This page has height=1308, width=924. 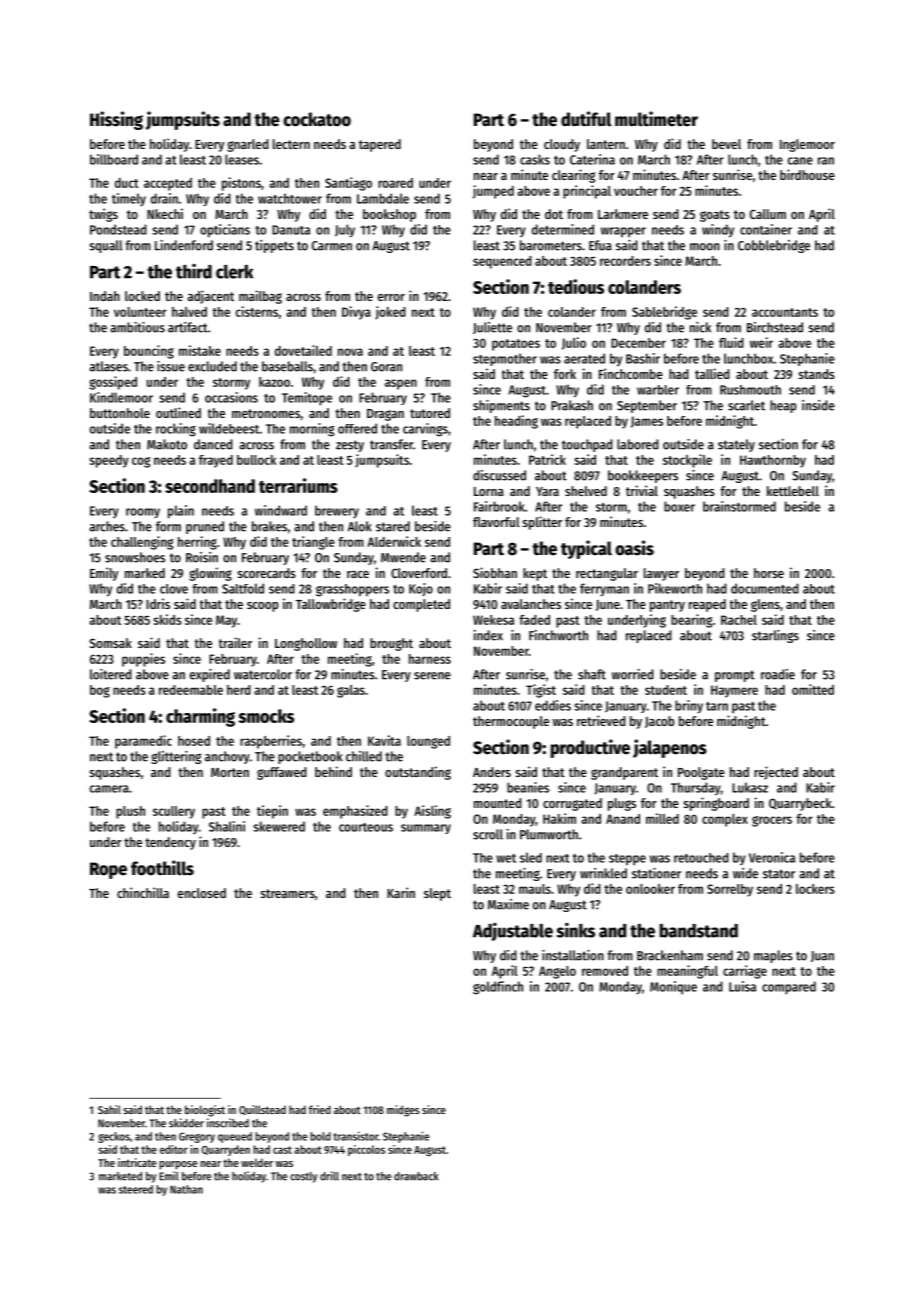 I want to click on Sahil, so click(x=109, y=1109).
